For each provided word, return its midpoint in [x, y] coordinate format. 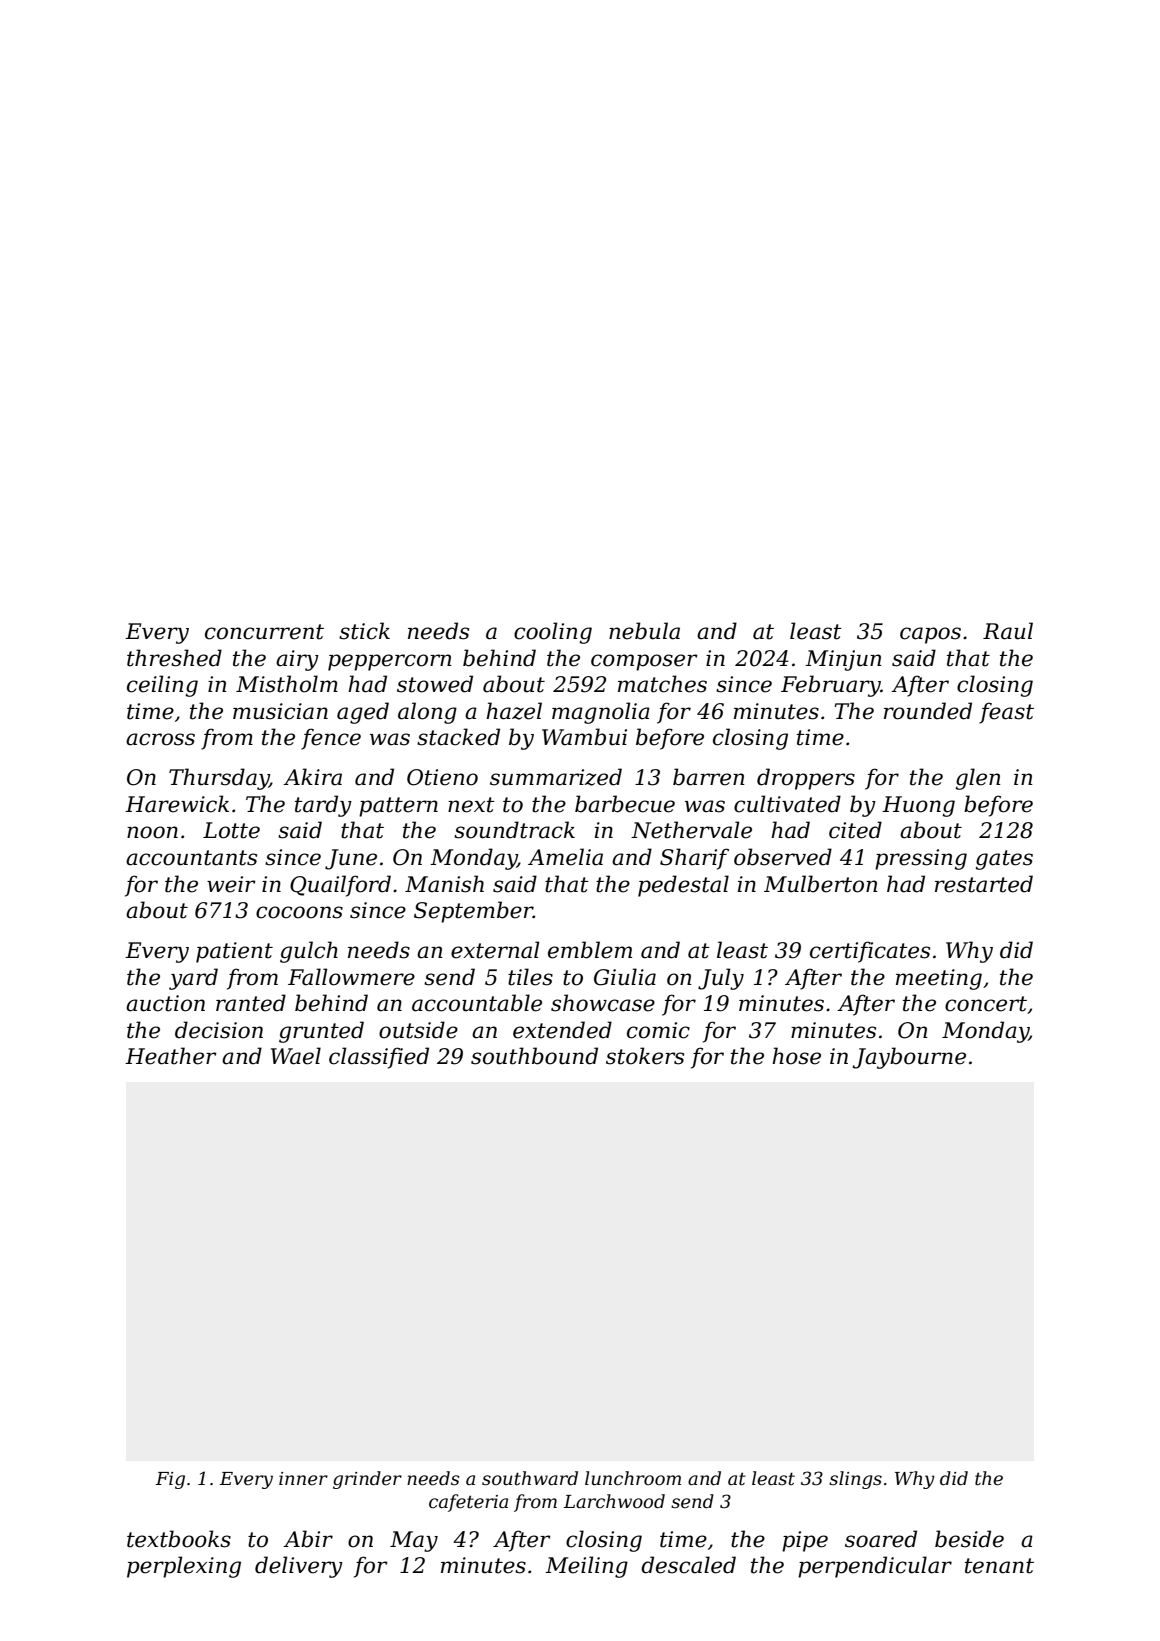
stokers [645, 1056]
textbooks [179, 1539]
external [495, 950]
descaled [688, 1565]
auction [165, 1003]
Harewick [177, 804]
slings [855, 1480]
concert [986, 1004]
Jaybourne [909, 1058]
